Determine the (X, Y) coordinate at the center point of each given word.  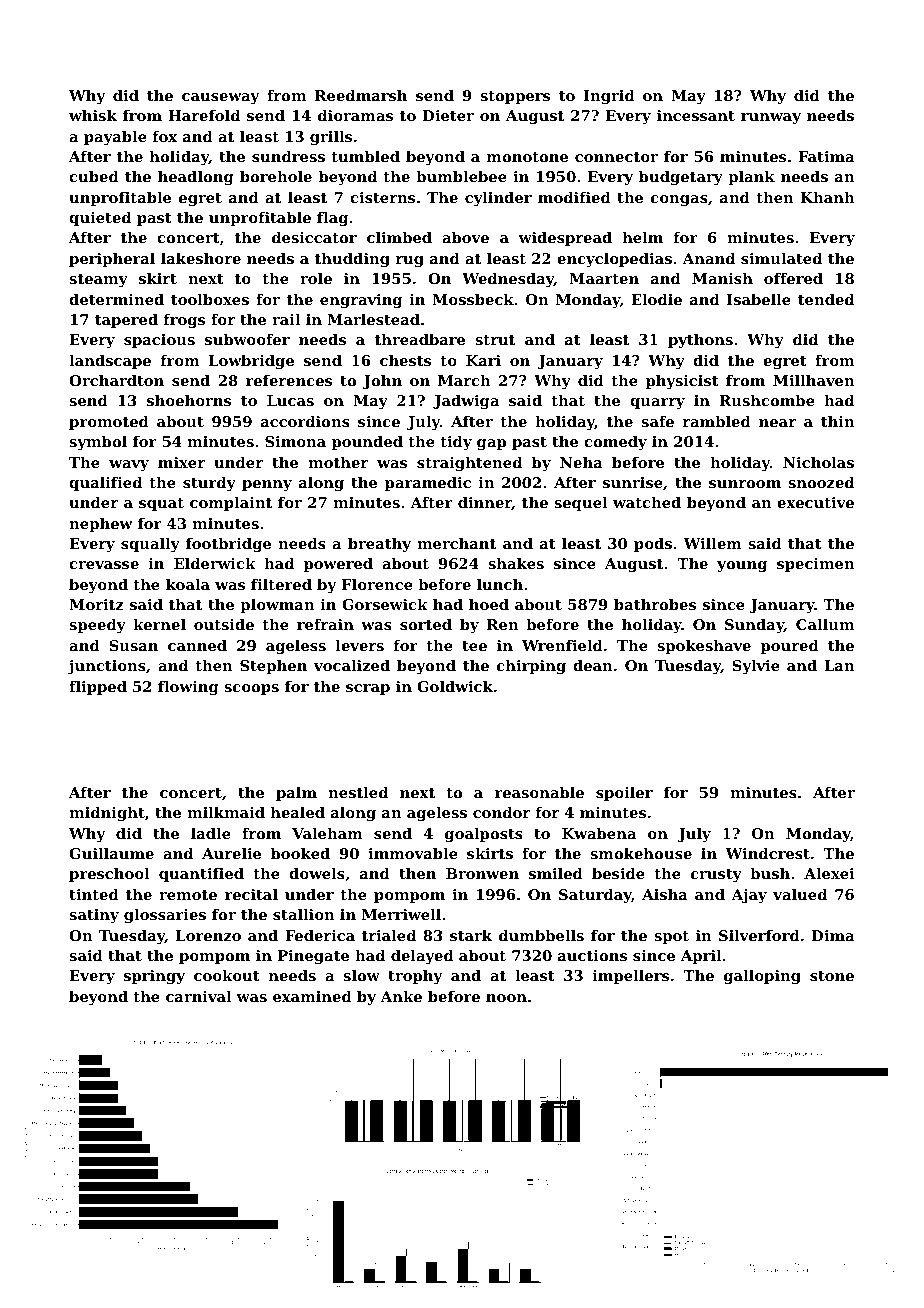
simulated (781, 258)
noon (506, 998)
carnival (198, 996)
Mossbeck (473, 299)
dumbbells (541, 935)
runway (771, 119)
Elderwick (215, 563)
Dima (832, 935)
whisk (93, 115)
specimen (816, 565)
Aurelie (231, 853)
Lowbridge (251, 362)
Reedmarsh (361, 95)
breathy (379, 545)
